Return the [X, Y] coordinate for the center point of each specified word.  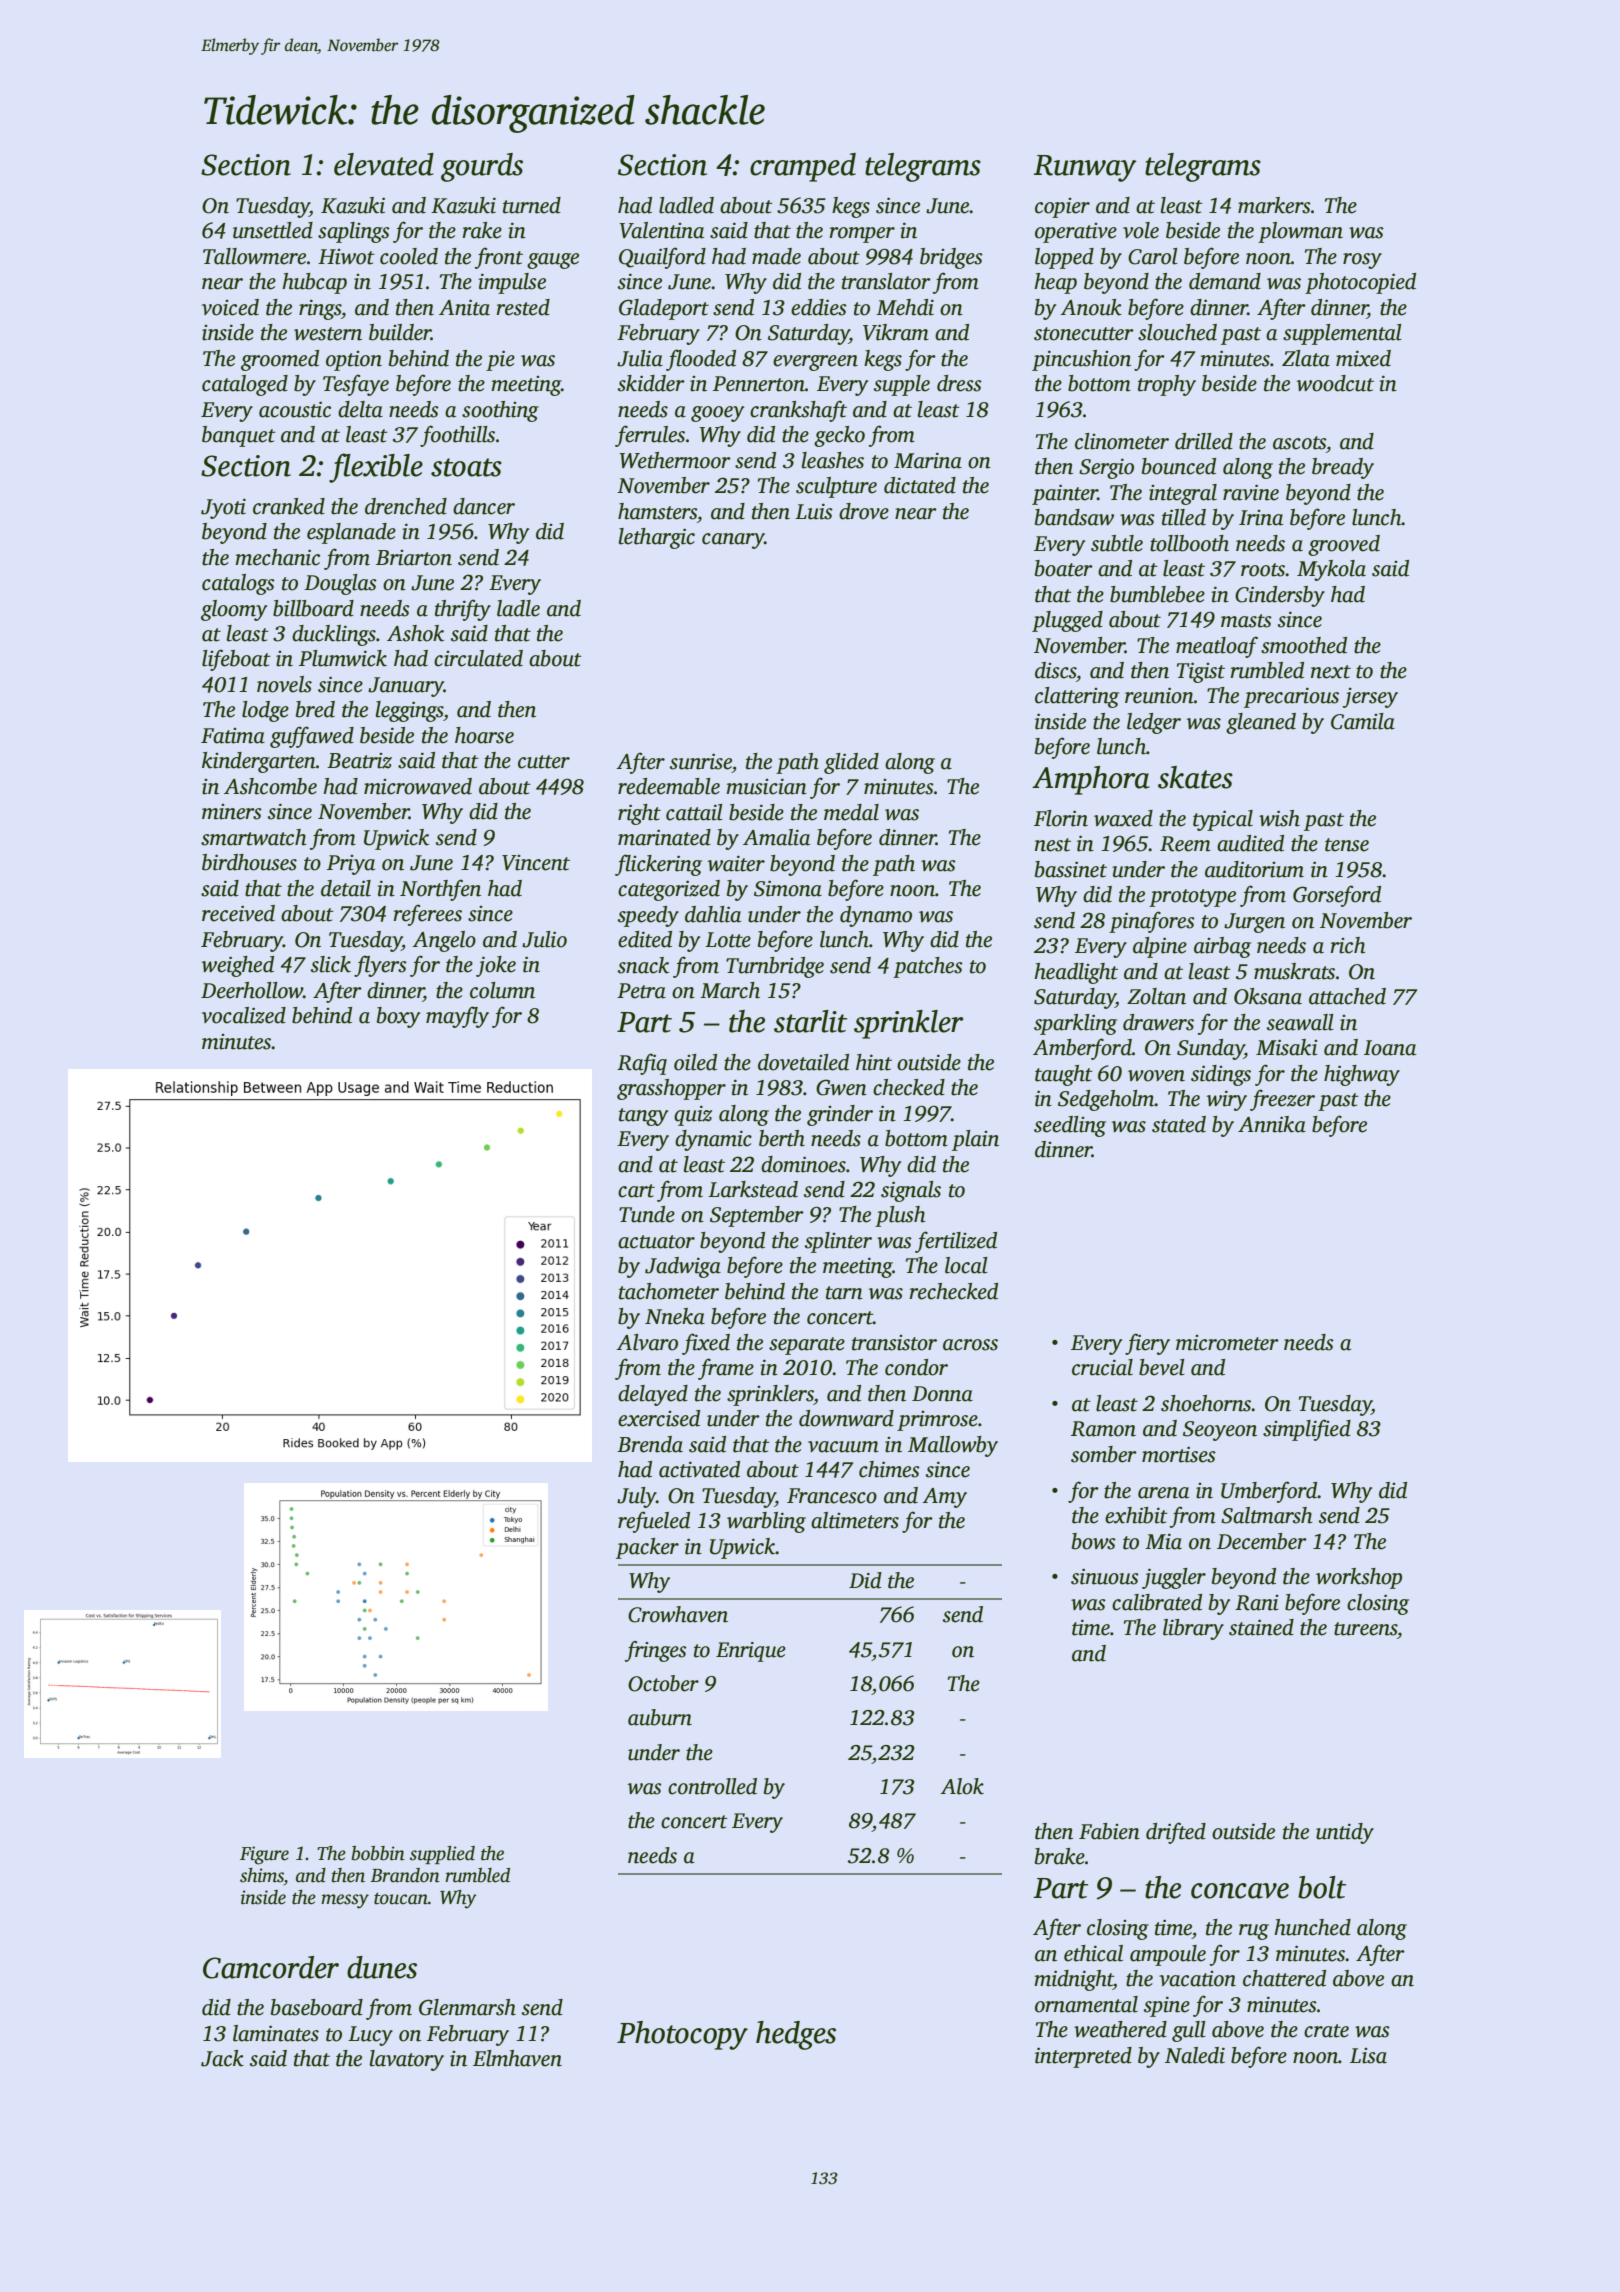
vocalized [244, 1015]
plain [975, 1140]
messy [345, 1901]
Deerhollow [252, 990]
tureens [1365, 1629]
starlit [810, 1021]
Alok [962, 1786]
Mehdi [905, 307]
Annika [1272, 1124]
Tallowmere [254, 256]
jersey [1370, 698]
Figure [264, 1855]
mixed [1363, 358]
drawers [1158, 1022]
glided [851, 763]
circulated [478, 658]
